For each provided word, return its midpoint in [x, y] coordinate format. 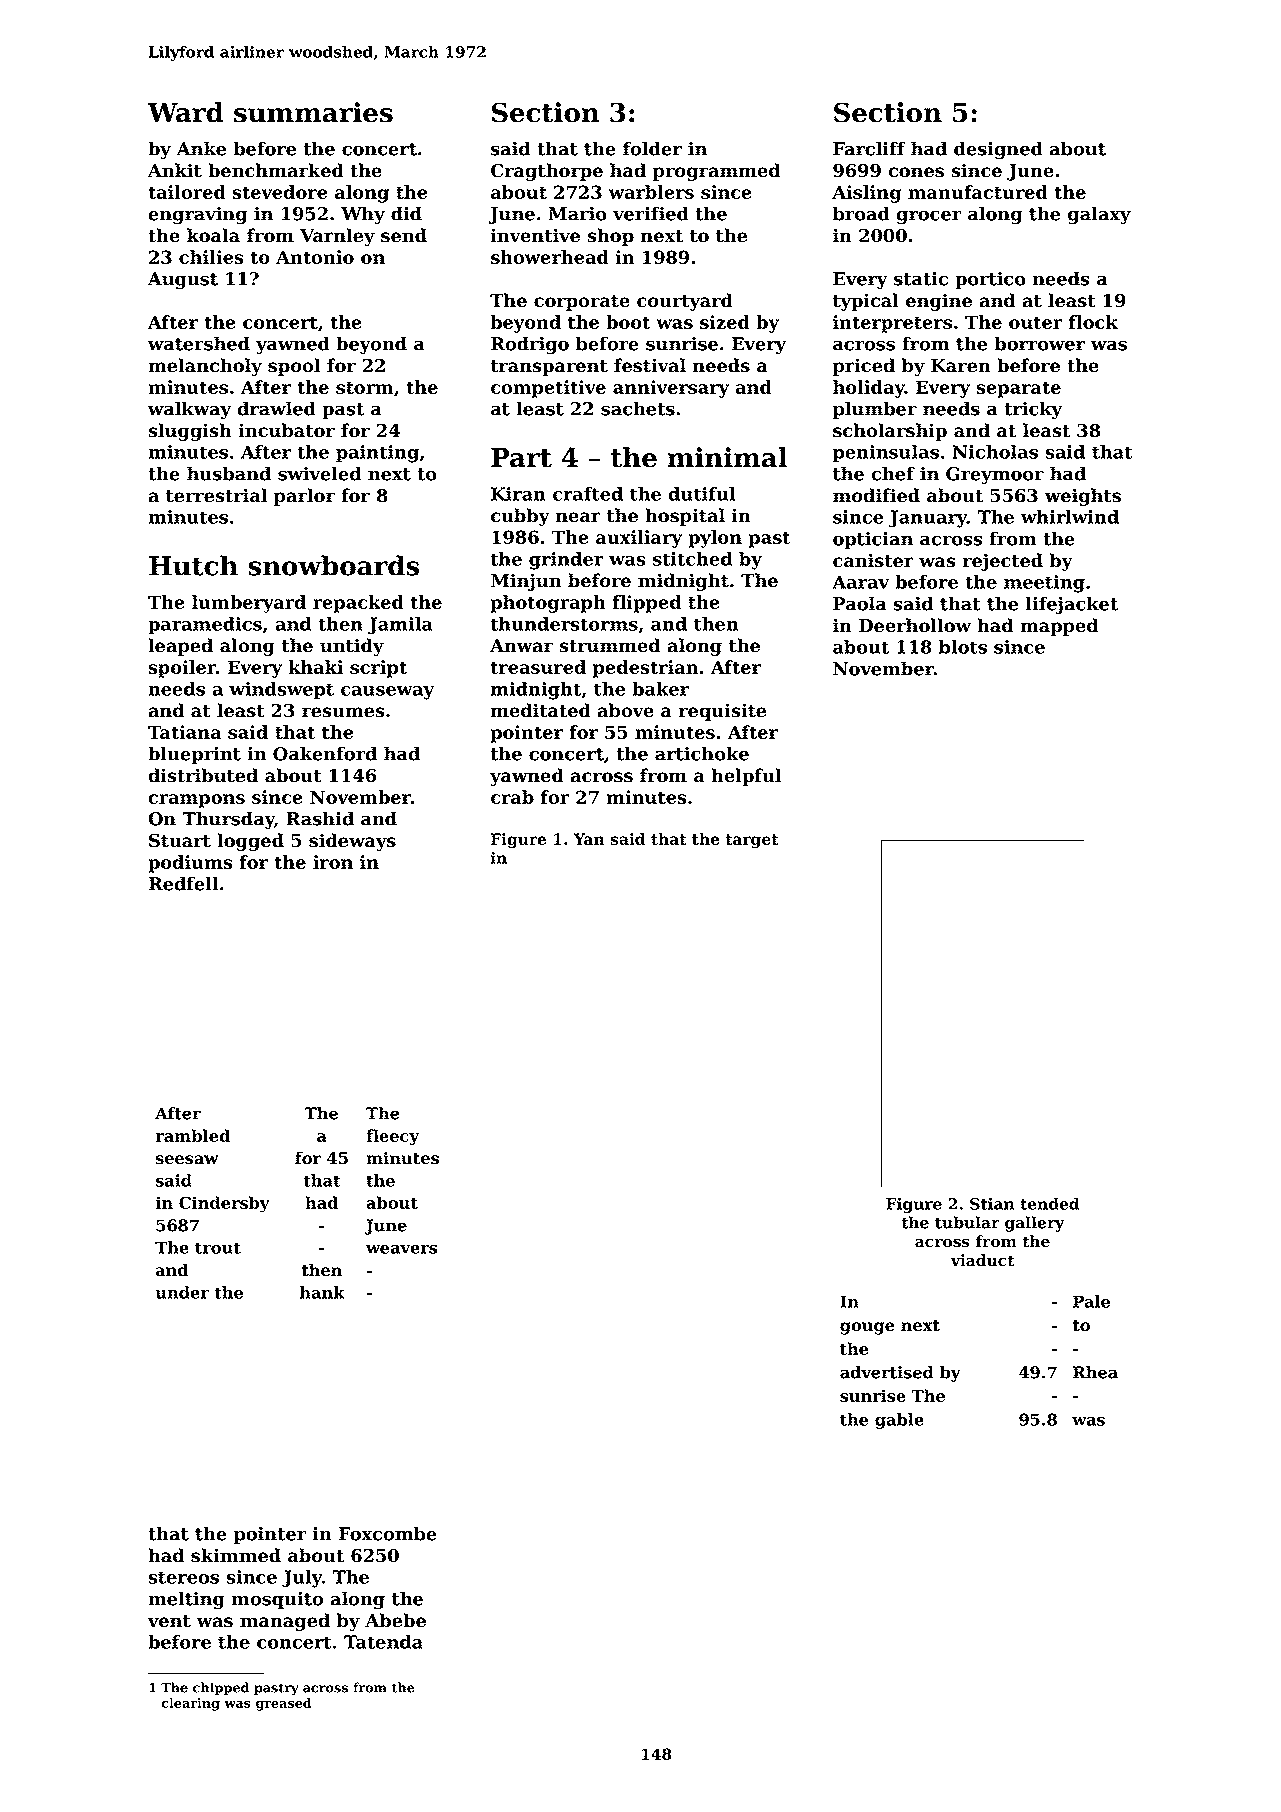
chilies [211, 257]
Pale [1091, 1301]
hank [322, 1292]
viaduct [983, 1260]
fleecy [392, 1137]
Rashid [320, 818]
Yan [589, 839]
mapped [1059, 627]
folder [652, 148]
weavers [401, 1249]
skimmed [236, 1555]
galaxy [1099, 215]
